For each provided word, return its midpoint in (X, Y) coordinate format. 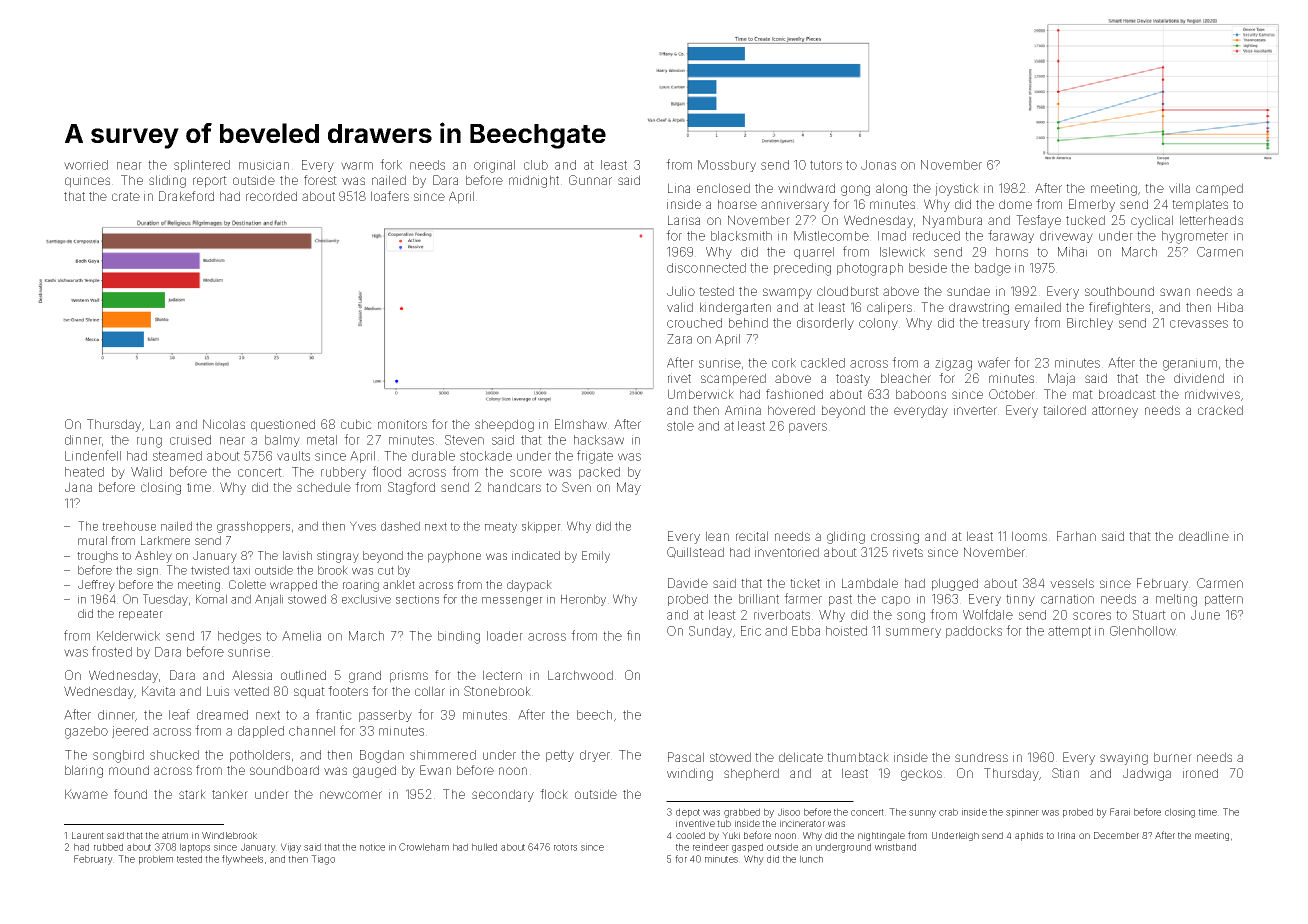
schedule (324, 487)
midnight (534, 181)
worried (86, 165)
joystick (957, 189)
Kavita (158, 691)
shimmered (443, 755)
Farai (1120, 812)
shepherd (751, 774)
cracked (1220, 410)
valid (680, 307)
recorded (271, 196)
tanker (230, 794)
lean (717, 536)
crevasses (1199, 324)
